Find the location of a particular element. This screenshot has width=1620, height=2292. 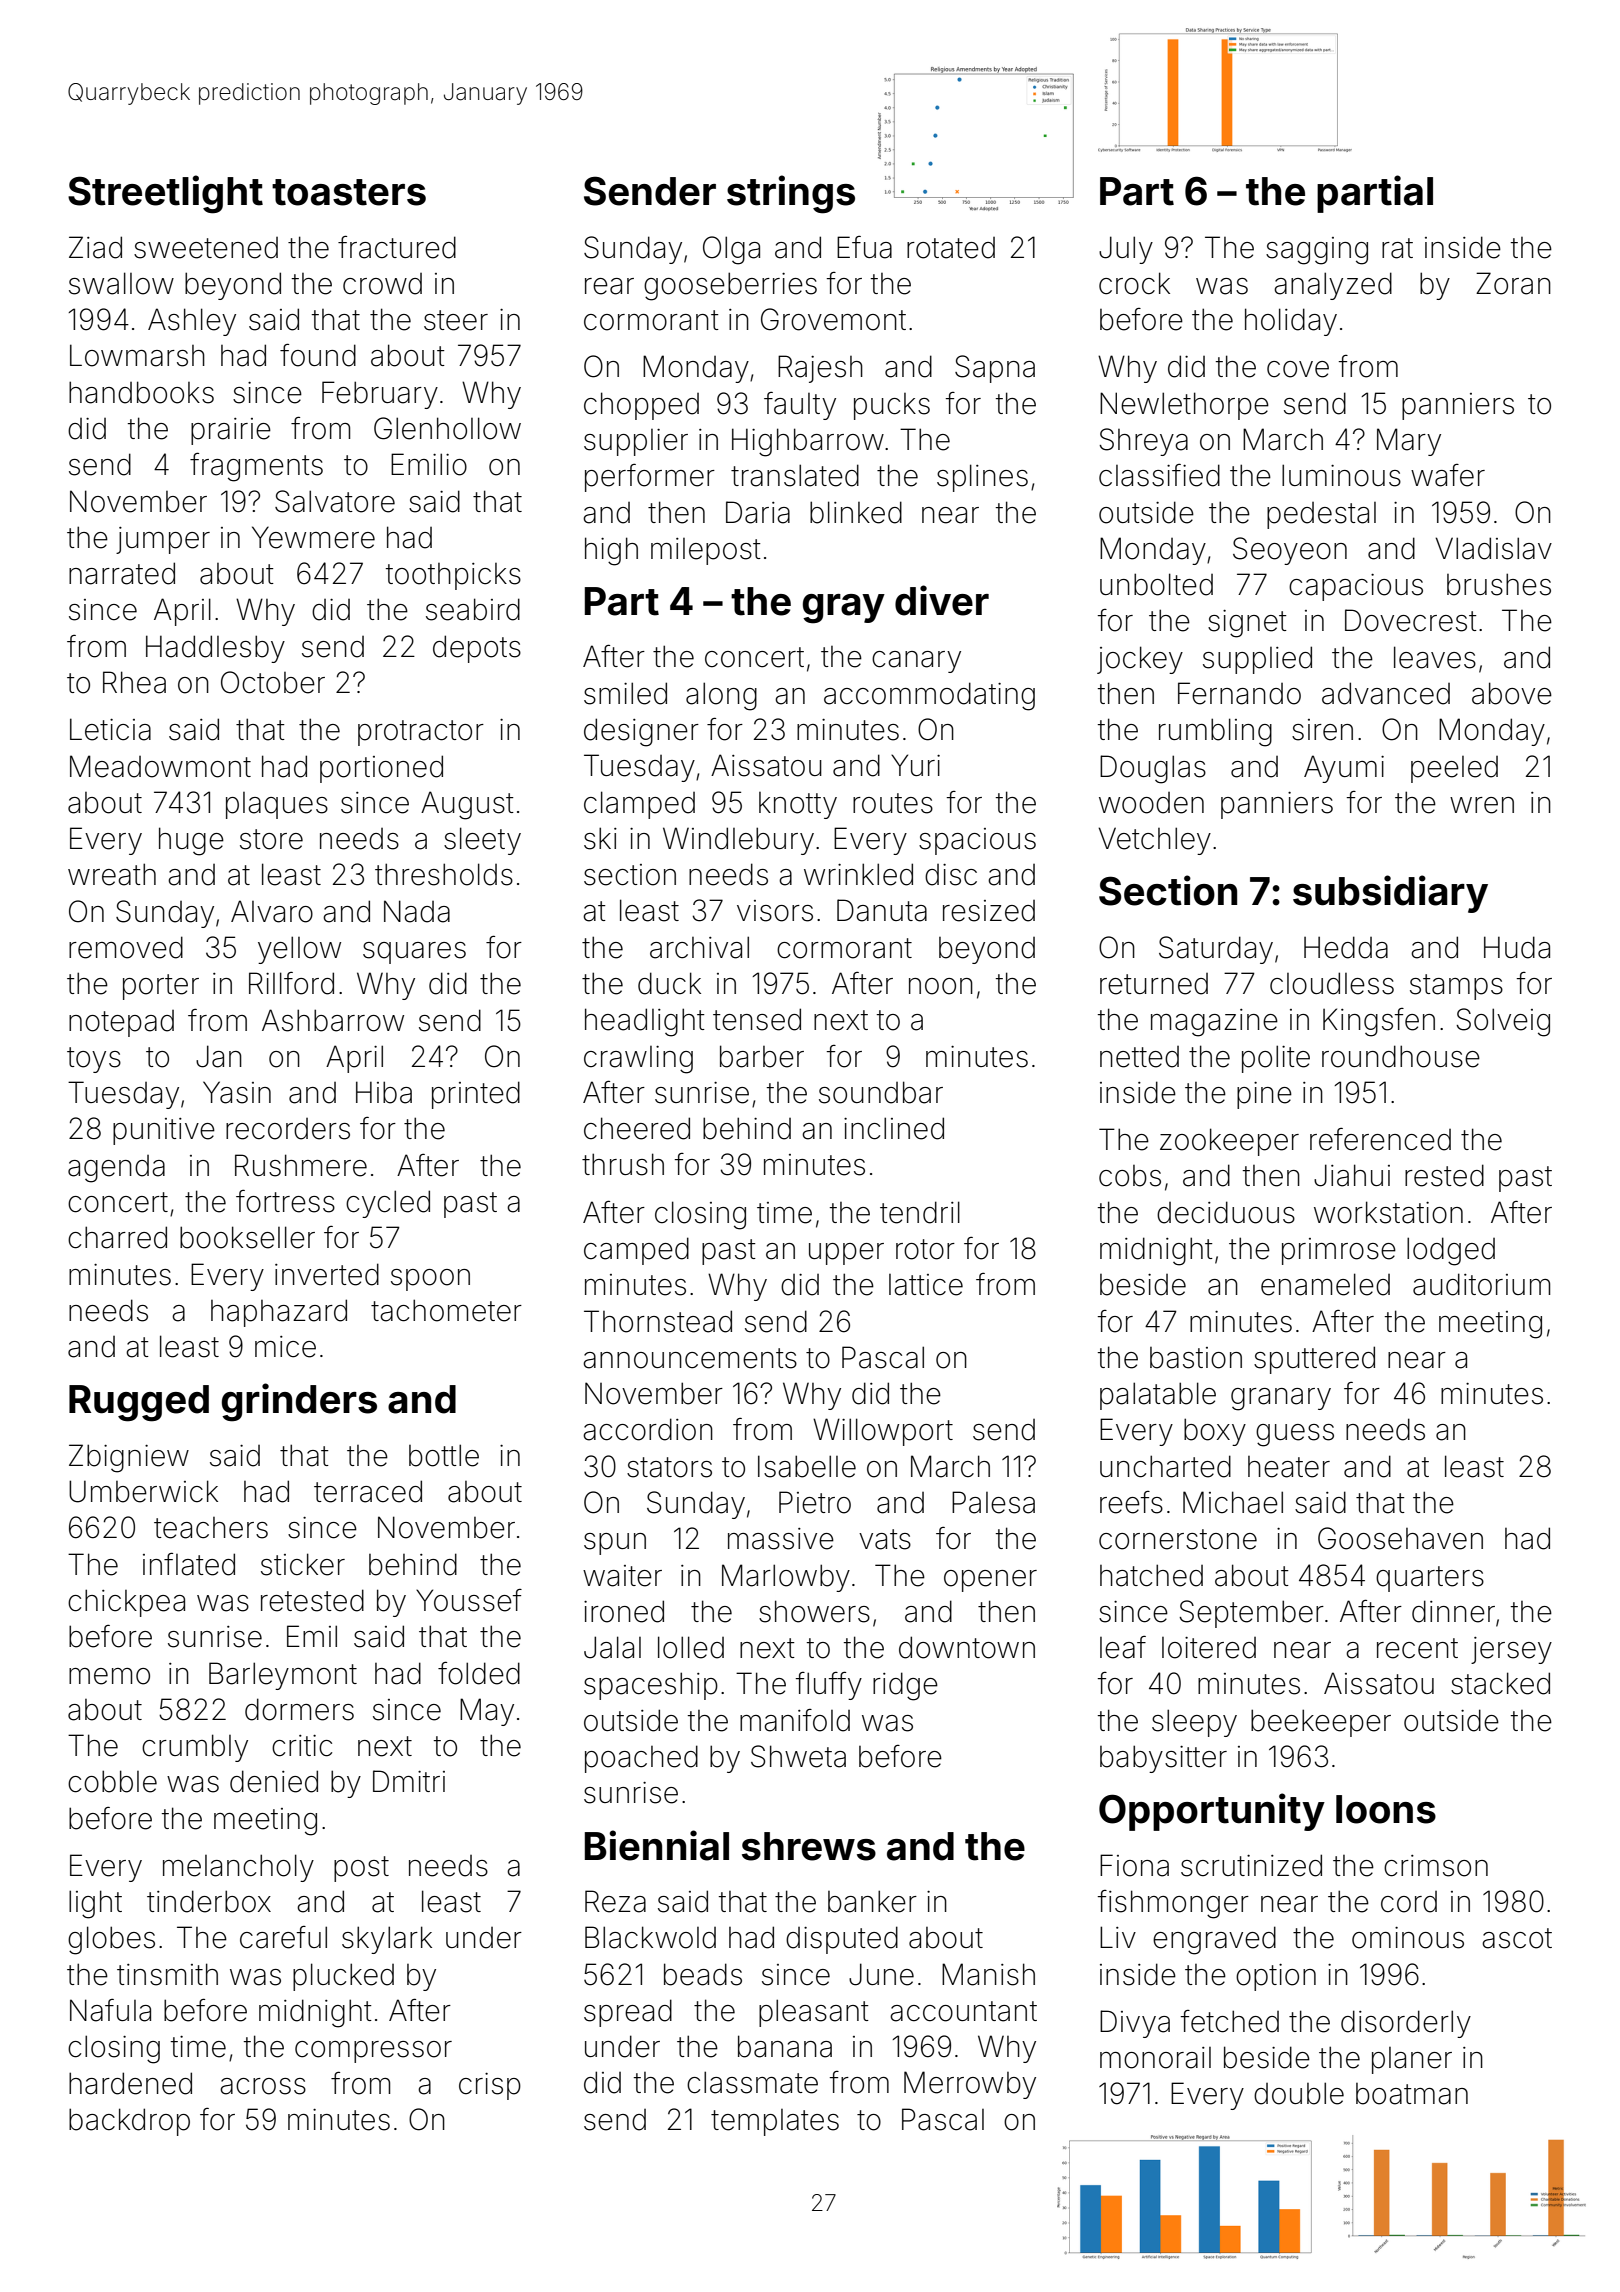

crisp is located at coordinates (490, 2086).
